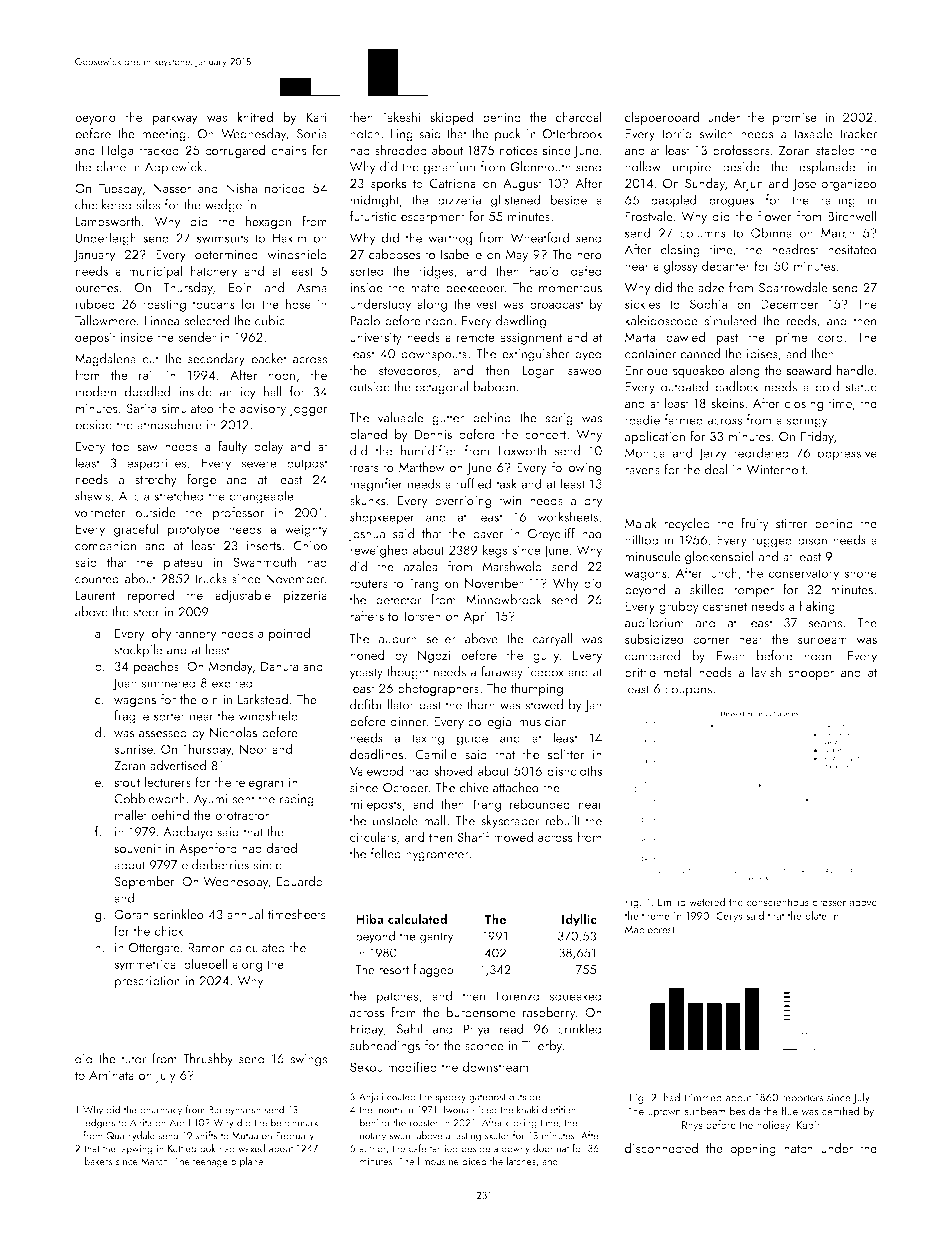 Image resolution: width=952 pixels, height=1233 pixels. Describe the element at coordinates (753, 1149) in the image. I see `opening` at that location.
